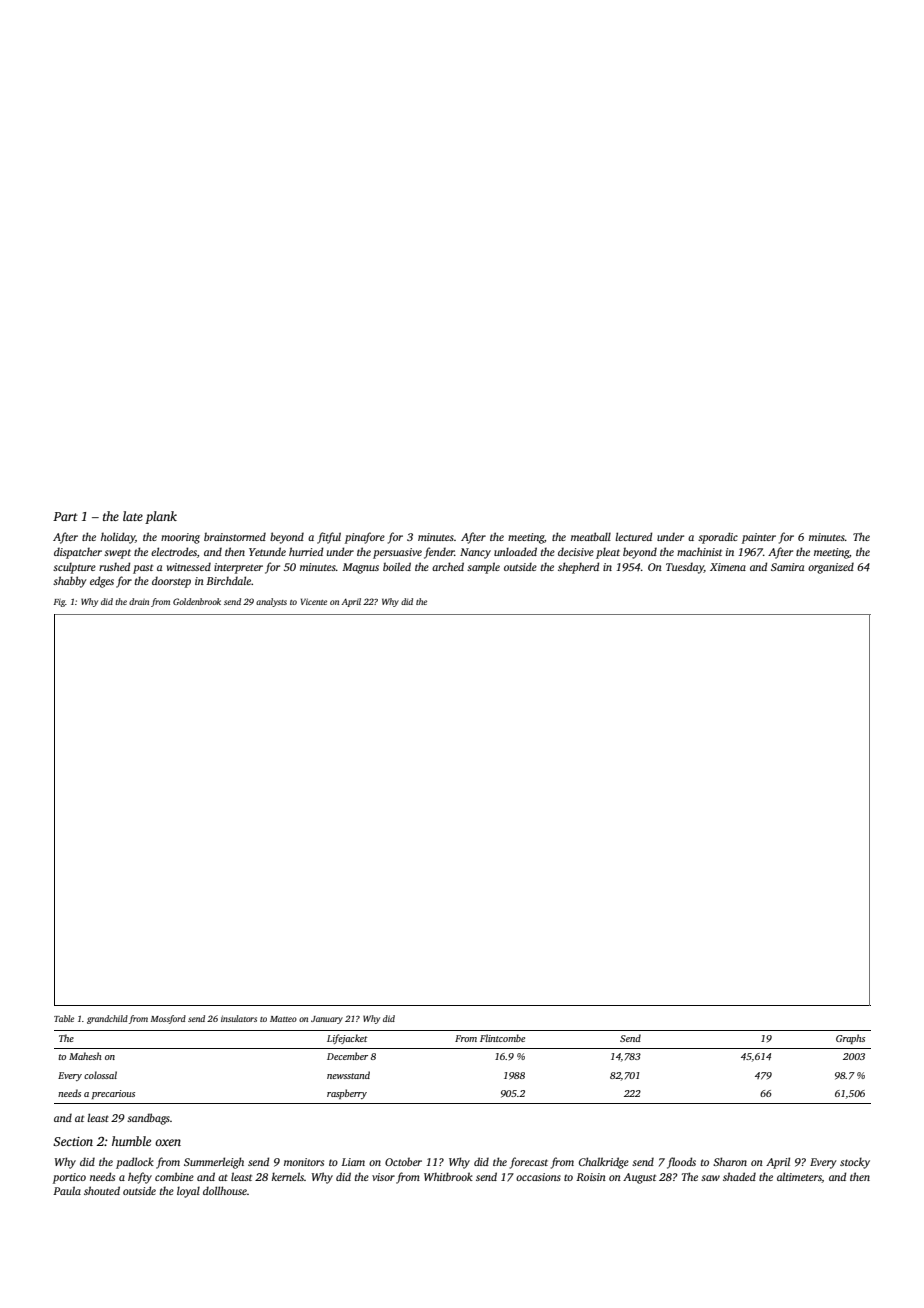  Describe the element at coordinates (850, 1039) in the image. I see `Graphs` at that location.
